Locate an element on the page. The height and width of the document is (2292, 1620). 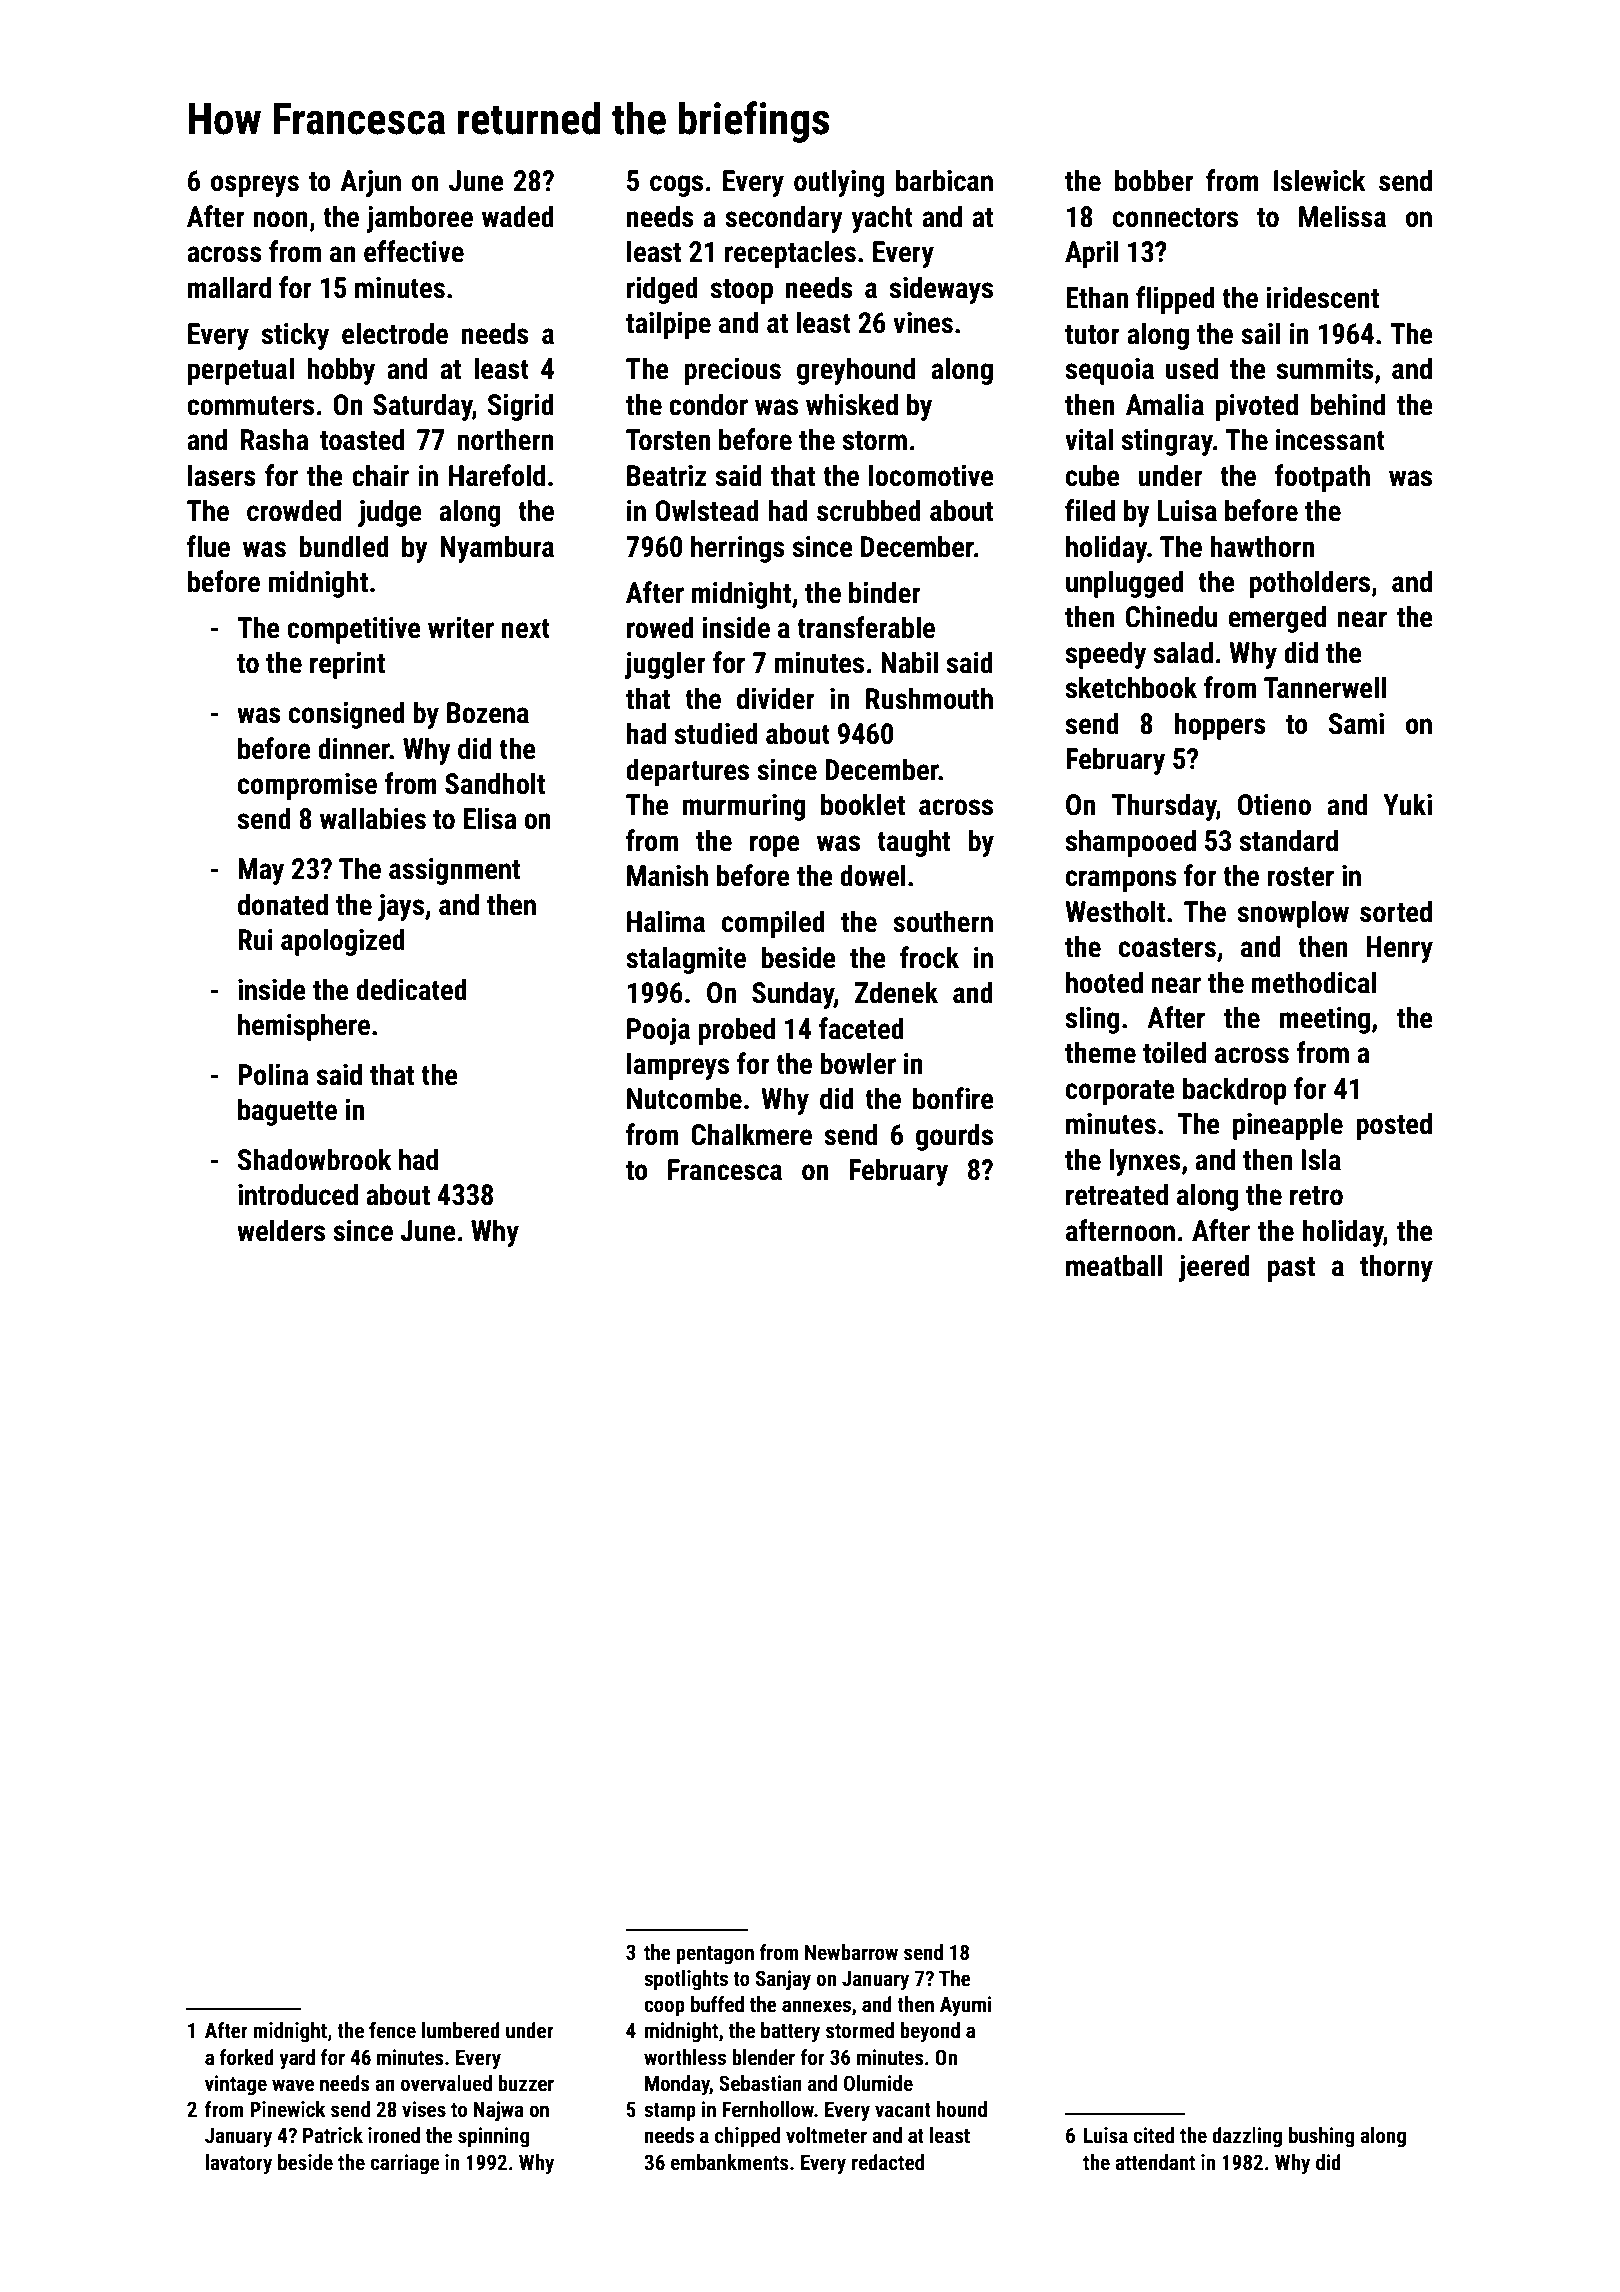
Arjun is located at coordinates (370, 183).
